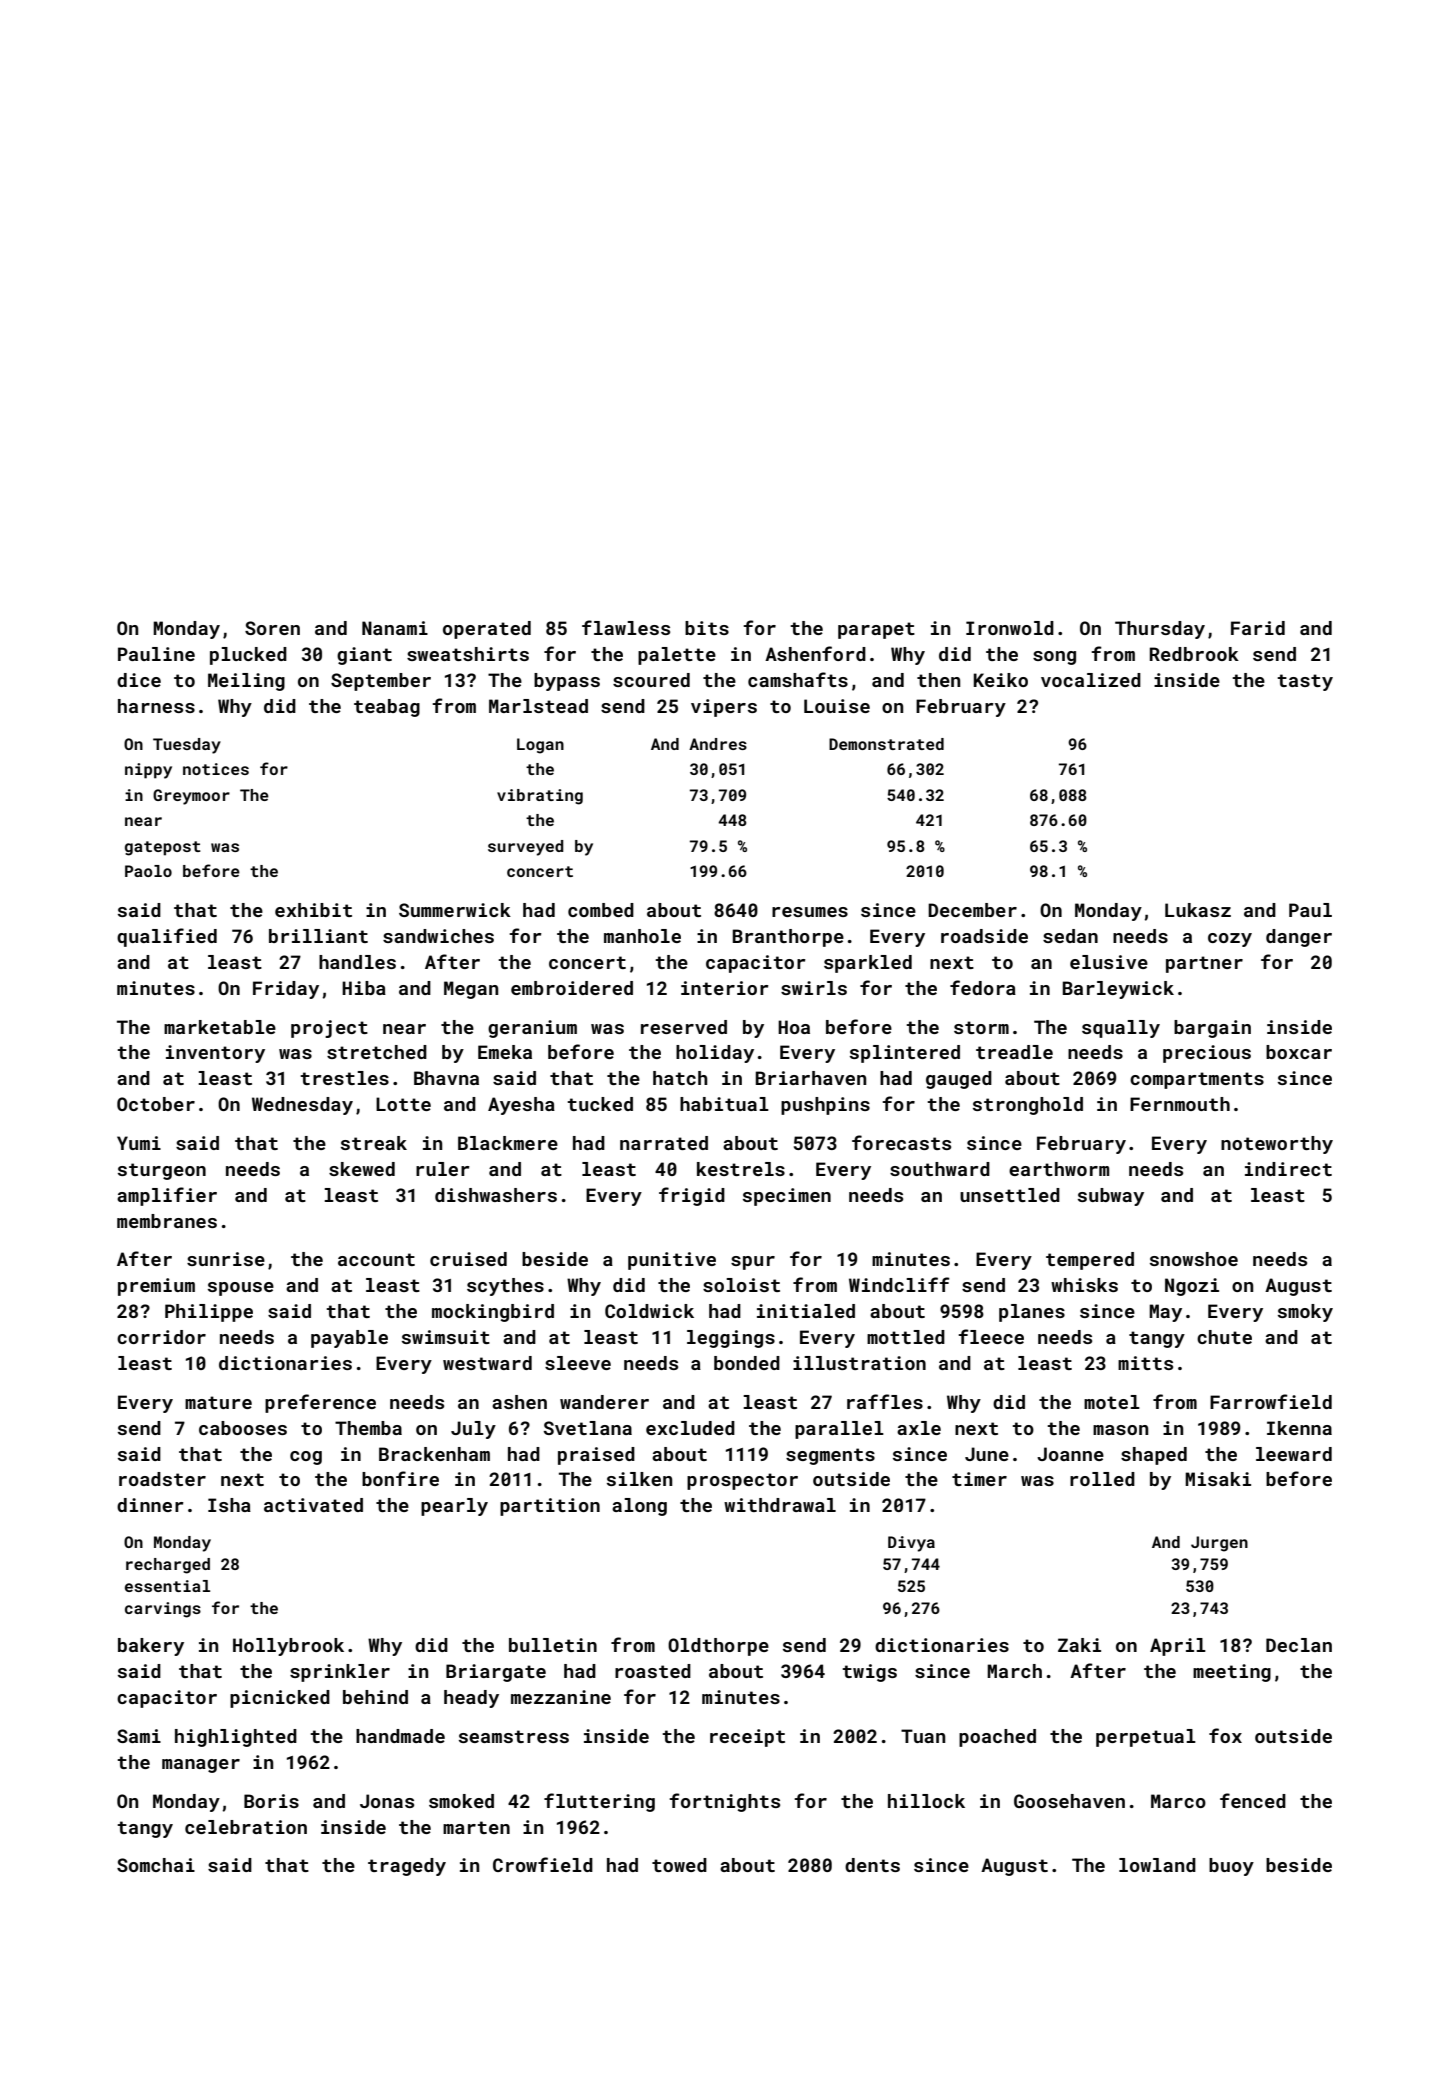 Image resolution: width=1450 pixels, height=2100 pixels. What do you see at coordinates (156, 1287) in the document?
I see `premium` at bounding box center [156, 1287].
